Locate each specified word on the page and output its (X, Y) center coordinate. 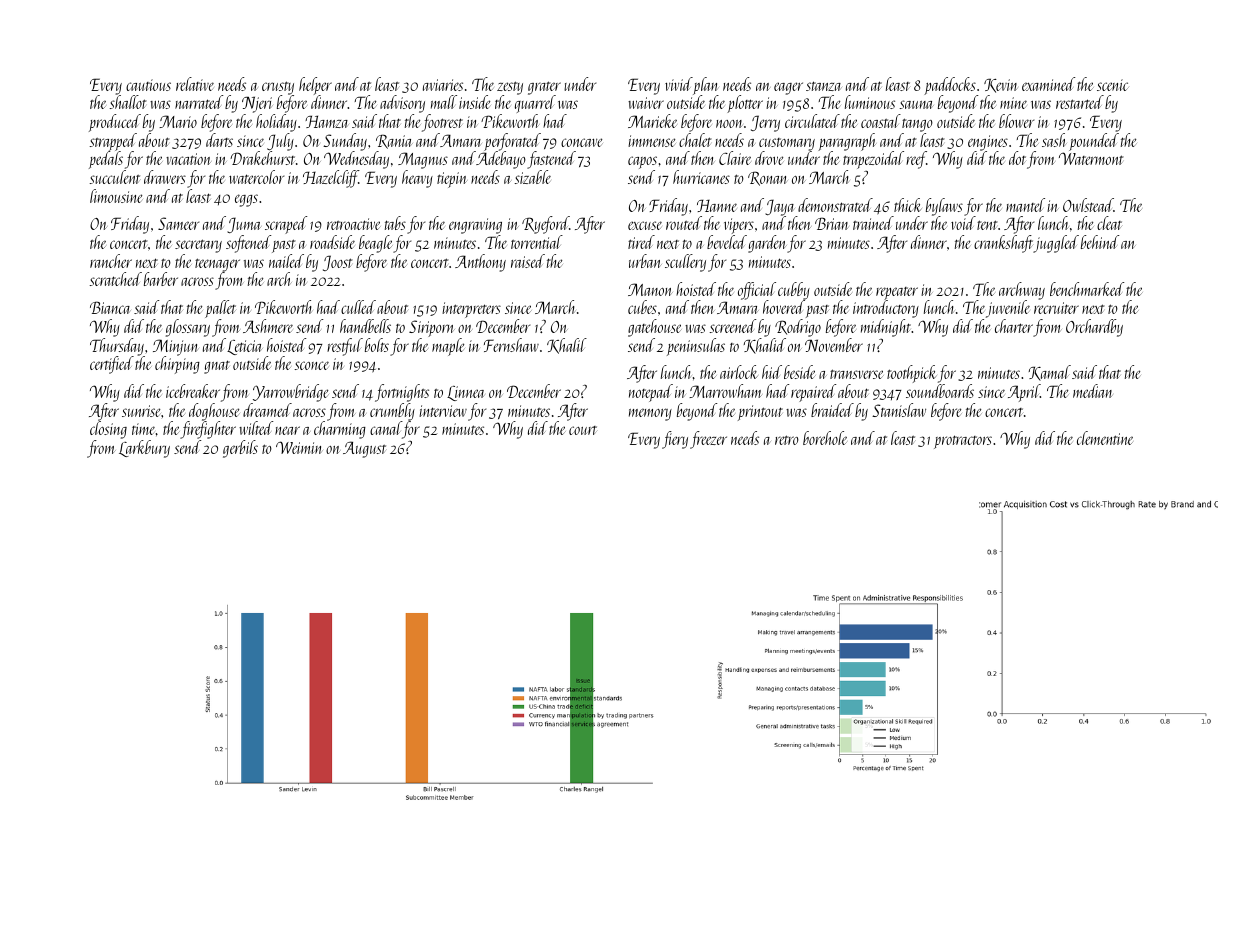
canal (386, 428)
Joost (338, 263)
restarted (1080, 102)
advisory (402, 104)
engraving (475, 226)
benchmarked (1087, 289)
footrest (442, 123)
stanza (824, 86)
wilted (256, 428)
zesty (510, 88)
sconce (312, 365)
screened (733, 326)
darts (219, 140)
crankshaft (1004, 244)
